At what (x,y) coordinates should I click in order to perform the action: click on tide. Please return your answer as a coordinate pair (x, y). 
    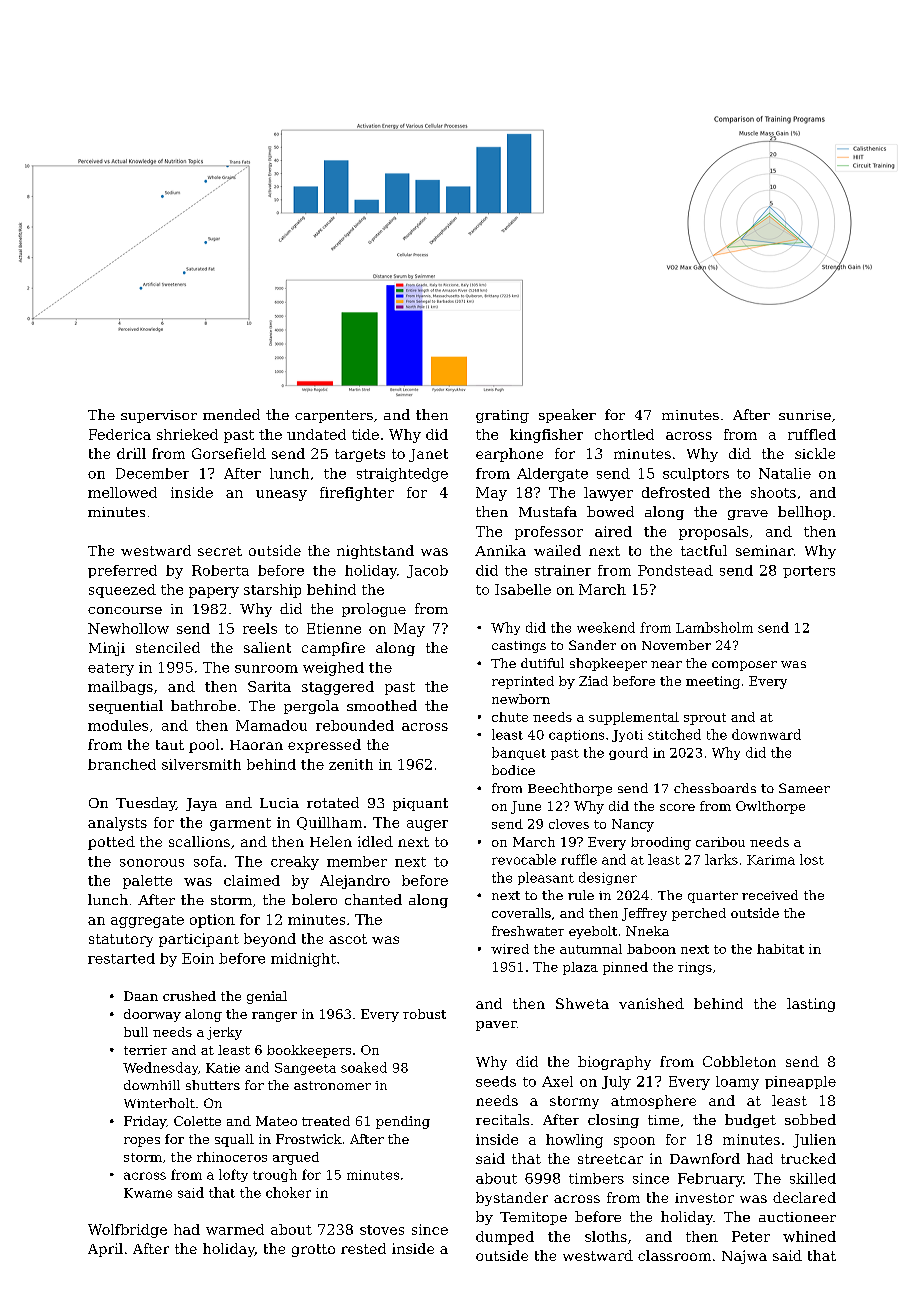
    Looking at the image, I should click on (365, 434).
